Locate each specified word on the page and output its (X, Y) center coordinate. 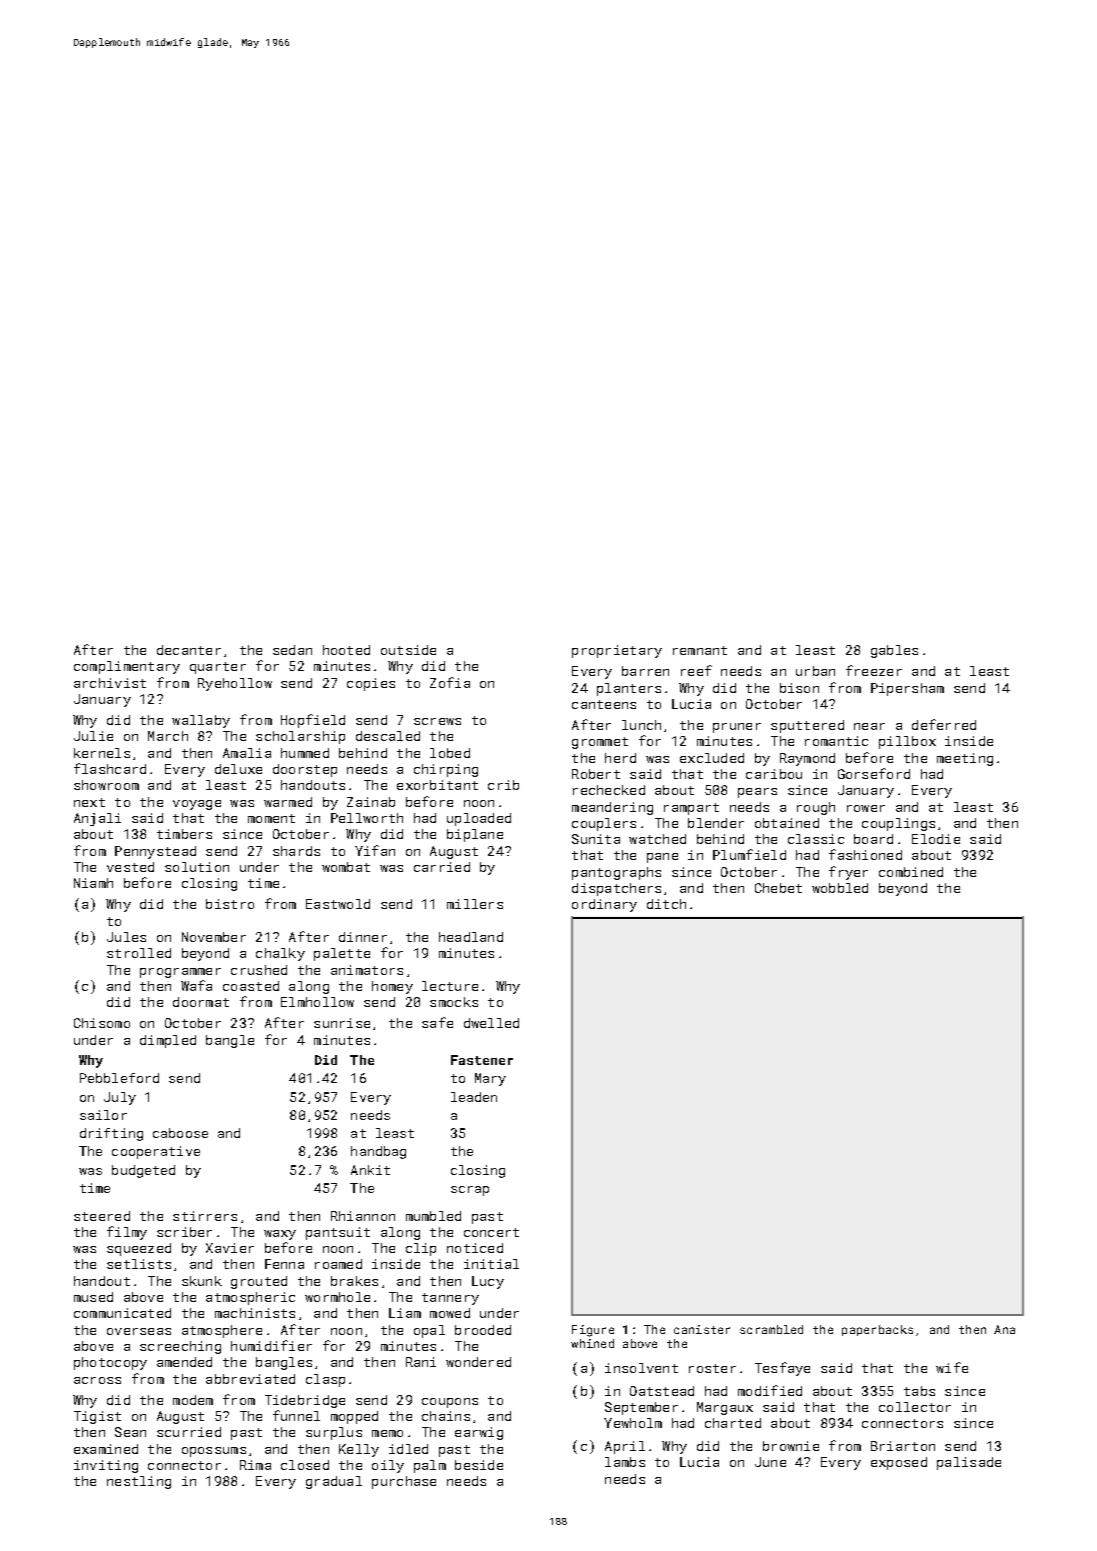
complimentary (127, 667)
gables (894, 651)
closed (305, 1465)
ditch (666, 904)
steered (102, 1216)
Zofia (450, 682)
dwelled (491, 1023)
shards (296, 851)
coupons (450, 1403)
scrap (470, 1191)
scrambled (771, 1329)
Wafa (196, 985)
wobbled (840, 888)
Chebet (778, 888)
